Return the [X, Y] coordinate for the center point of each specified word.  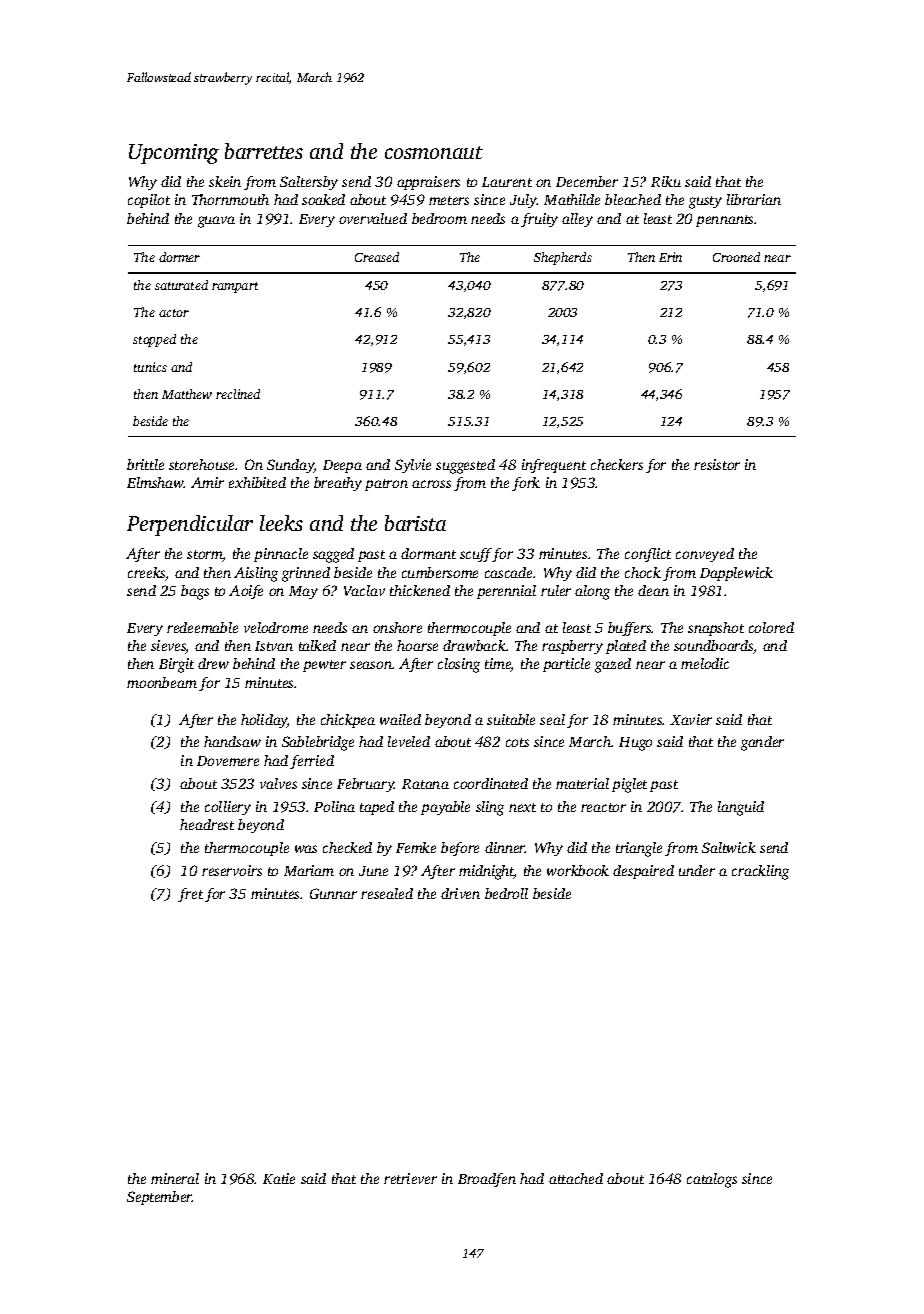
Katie [279, 1178]
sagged [333, 555]
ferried [312, 762]
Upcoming [174, 154]
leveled [409, 741]
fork [526, 484]
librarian [754, 199]
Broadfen [487, 1180]
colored [771, 627]
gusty [705, 202]
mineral [175, 1178]
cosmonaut [434, 152]
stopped [154, 340]
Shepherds [563, 258]
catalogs [712, 1180]
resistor [717, 464]
